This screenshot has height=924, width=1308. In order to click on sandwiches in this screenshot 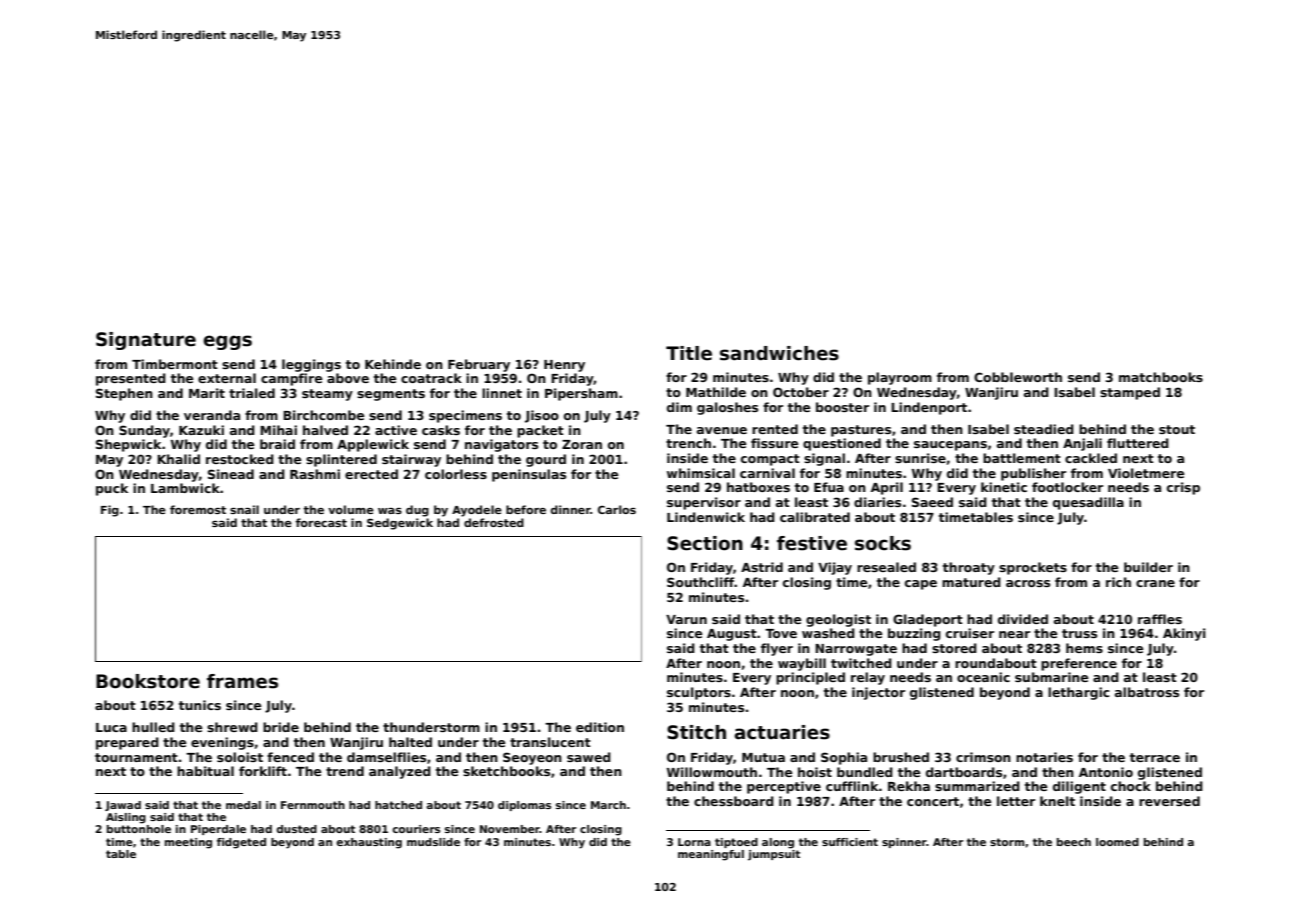, I will do `click(779, 353)`.
